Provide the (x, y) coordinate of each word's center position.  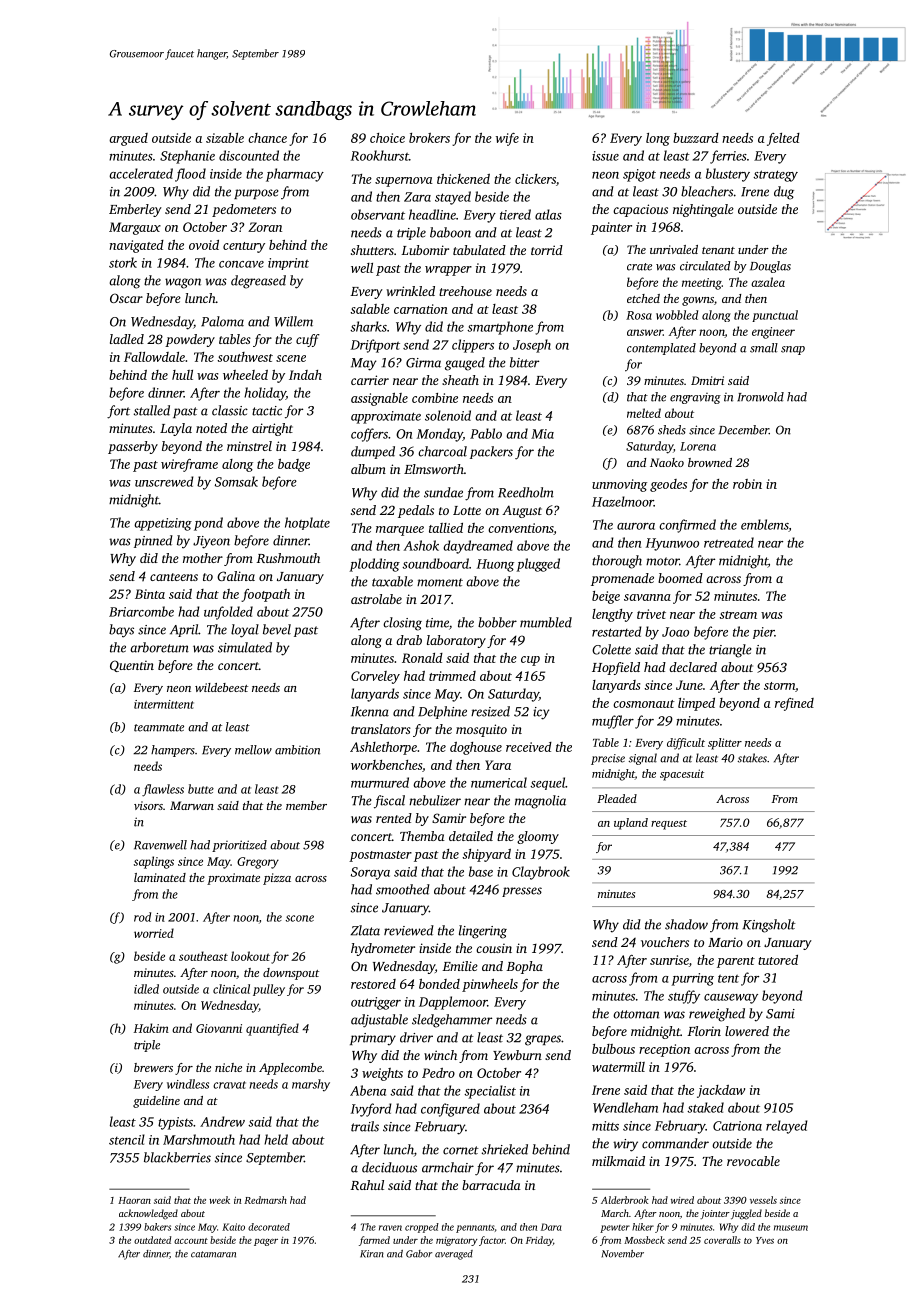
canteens (174, 577)
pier (764, 633)
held (276, 1139)
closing (402, 624)
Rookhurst (380, 155)
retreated (729, 542)
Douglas (770, 267)
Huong (495, 565)
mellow (253, 750)
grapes (543, 1040)
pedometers (244, 210)
